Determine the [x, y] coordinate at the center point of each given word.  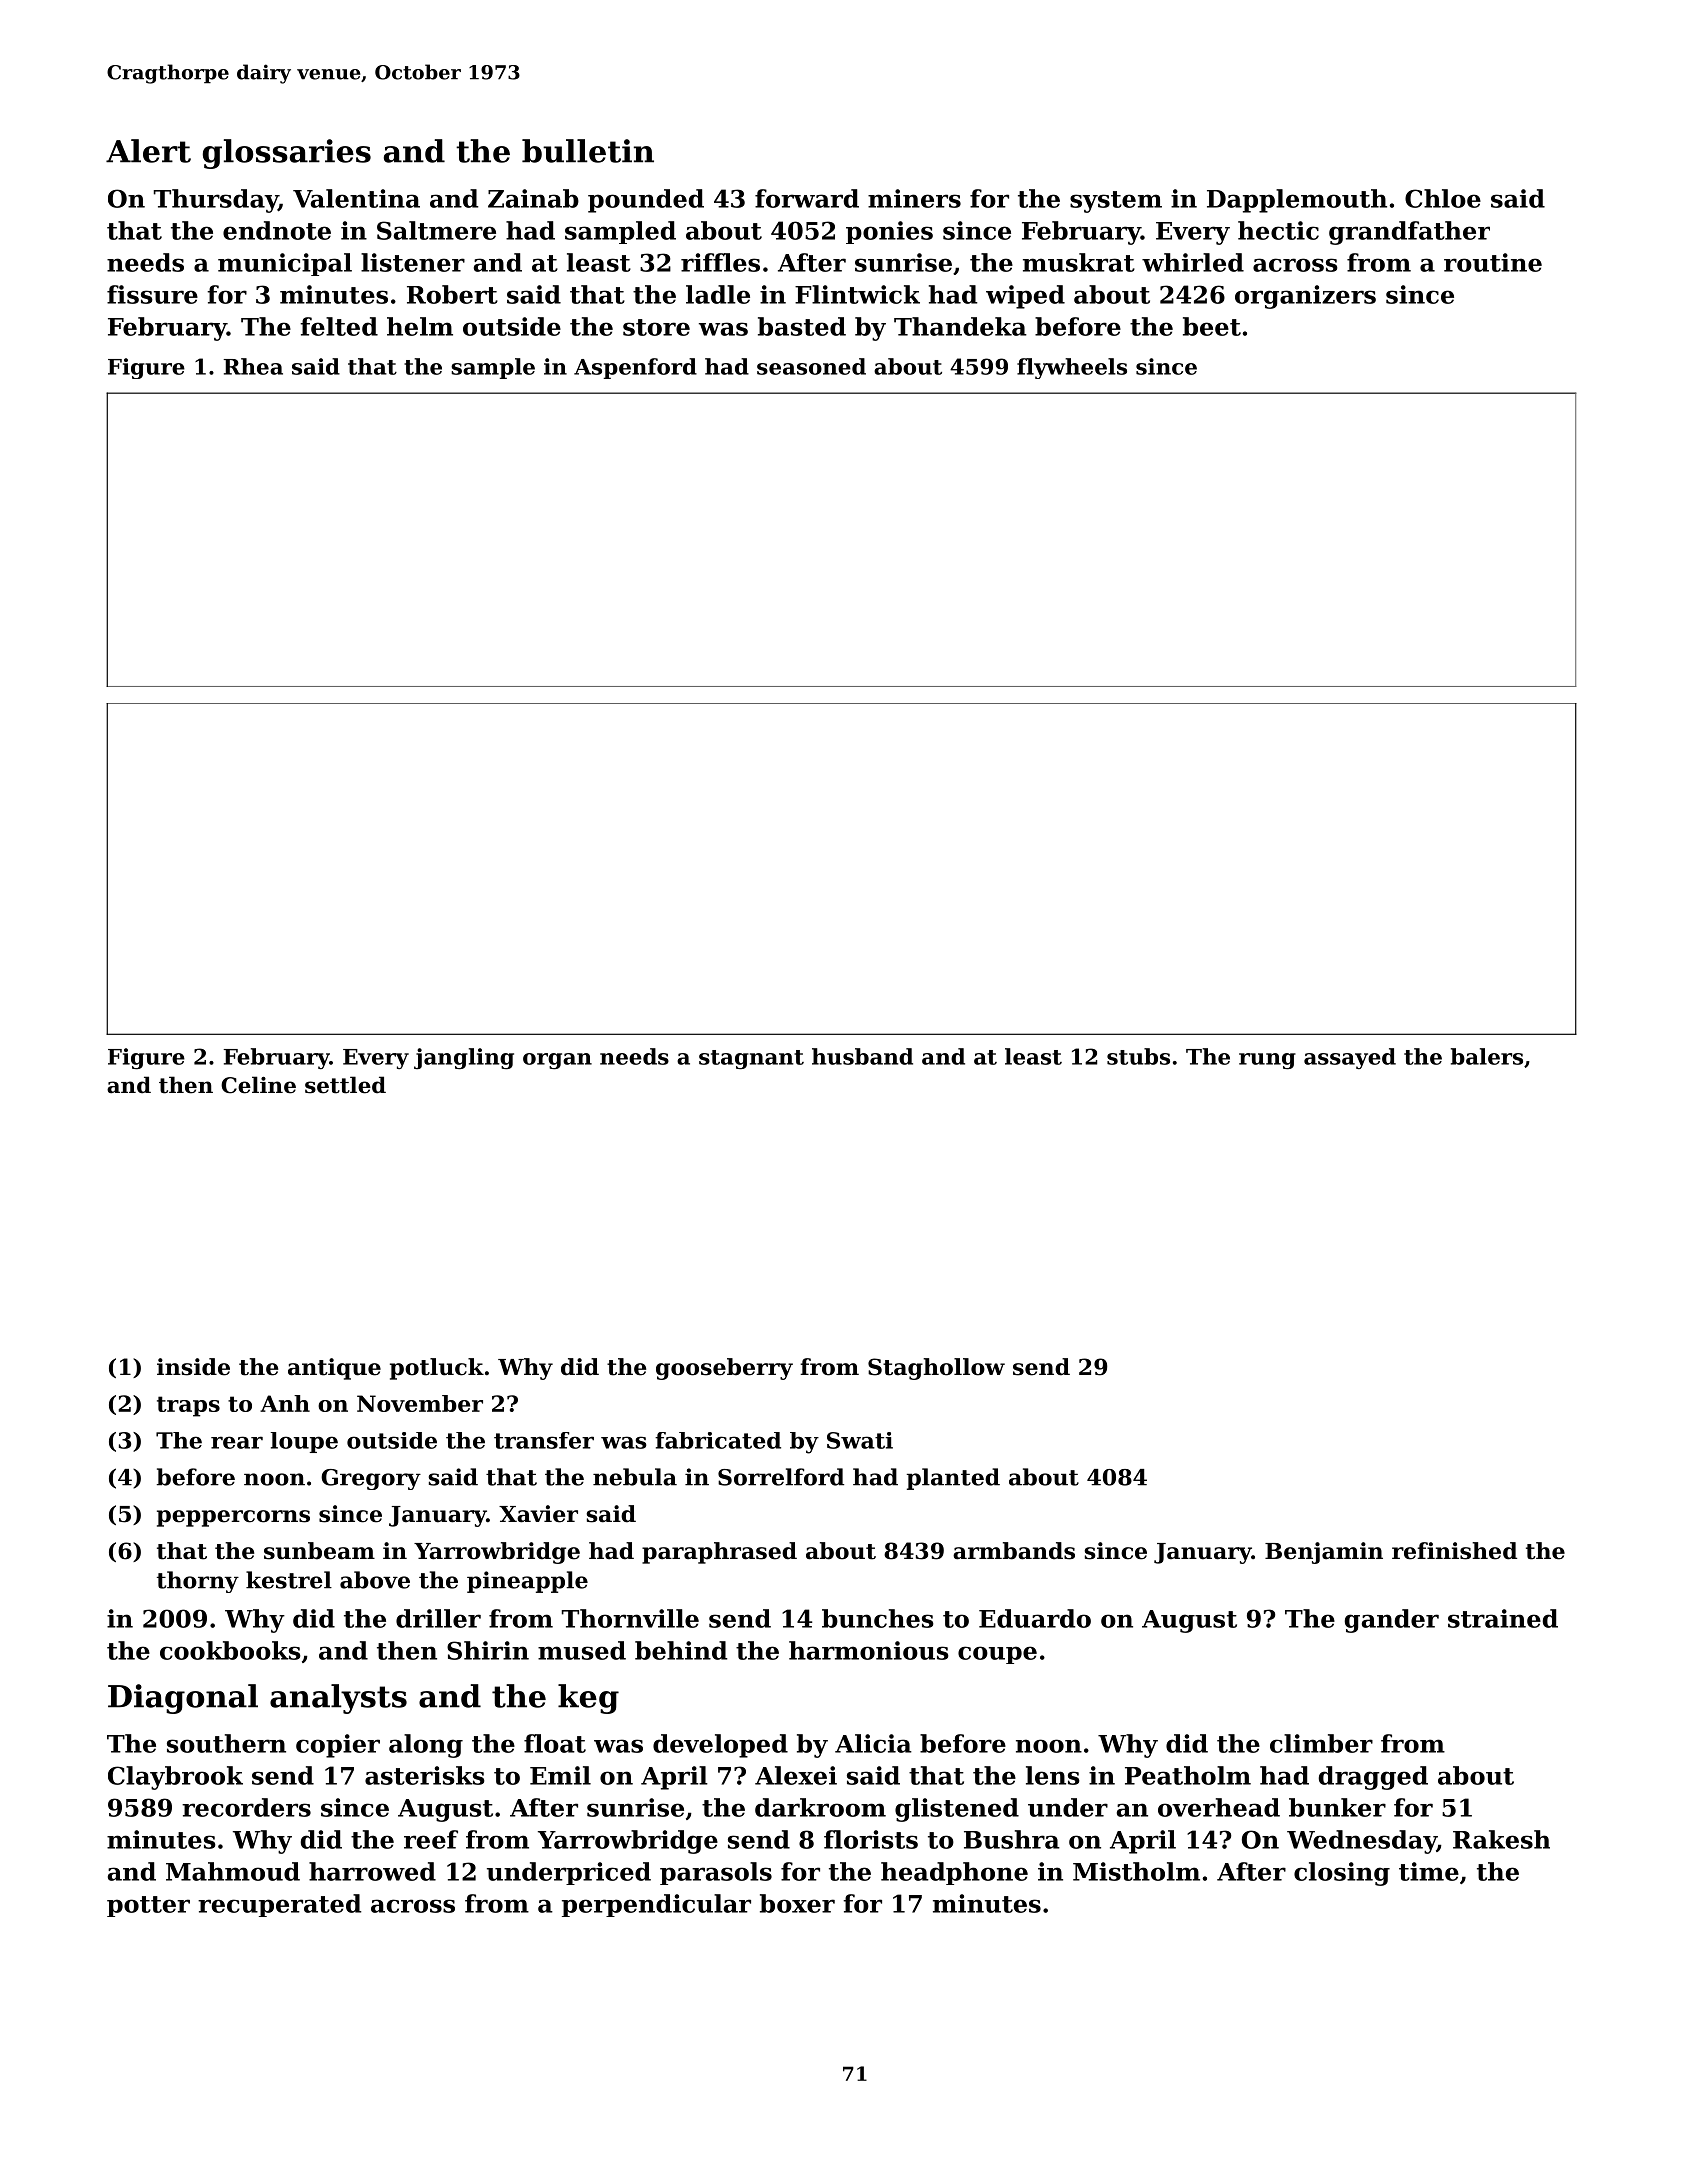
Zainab [533, 198]
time [1429, 1871]
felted [339, 326]
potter [148, 1906]
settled [345, 1085]
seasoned [811, 366]
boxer [797, 1903]
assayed [1350, 1058]
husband [862, 1056]
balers [1487, 1056]
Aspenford [635, 368]
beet [1212, 326]
